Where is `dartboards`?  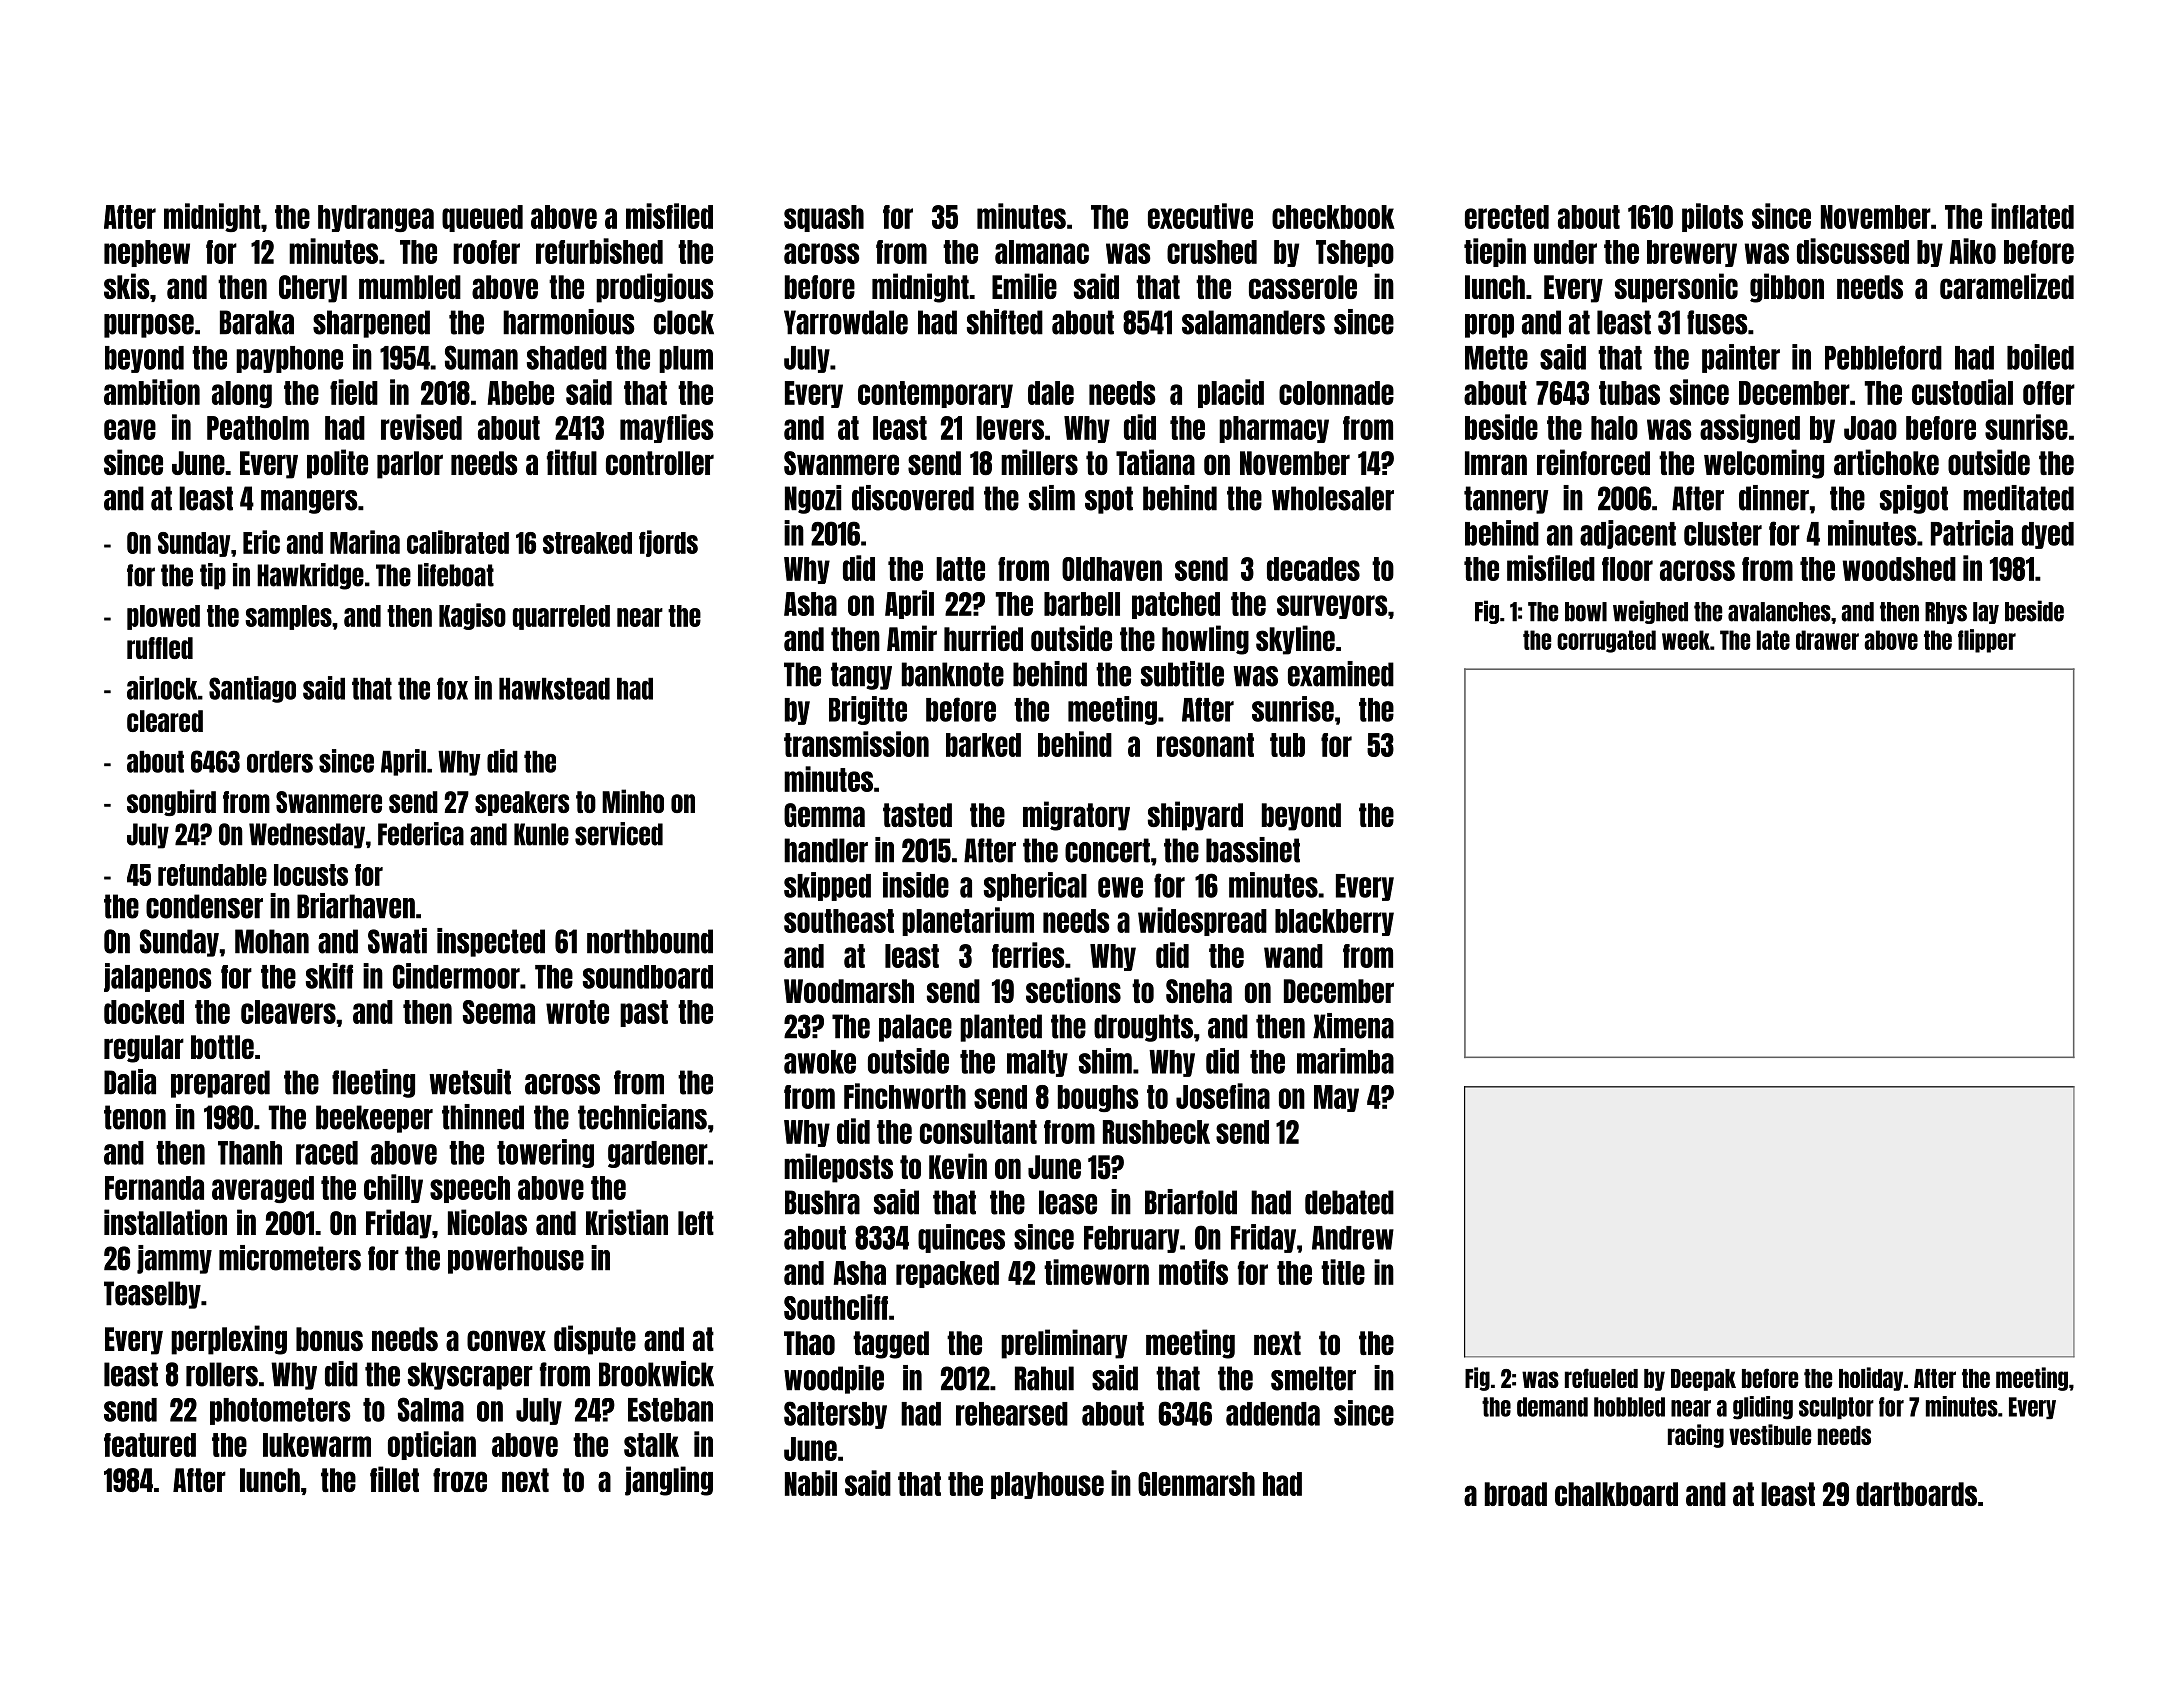 dartboards is located at coordinates (1916, 1494).
